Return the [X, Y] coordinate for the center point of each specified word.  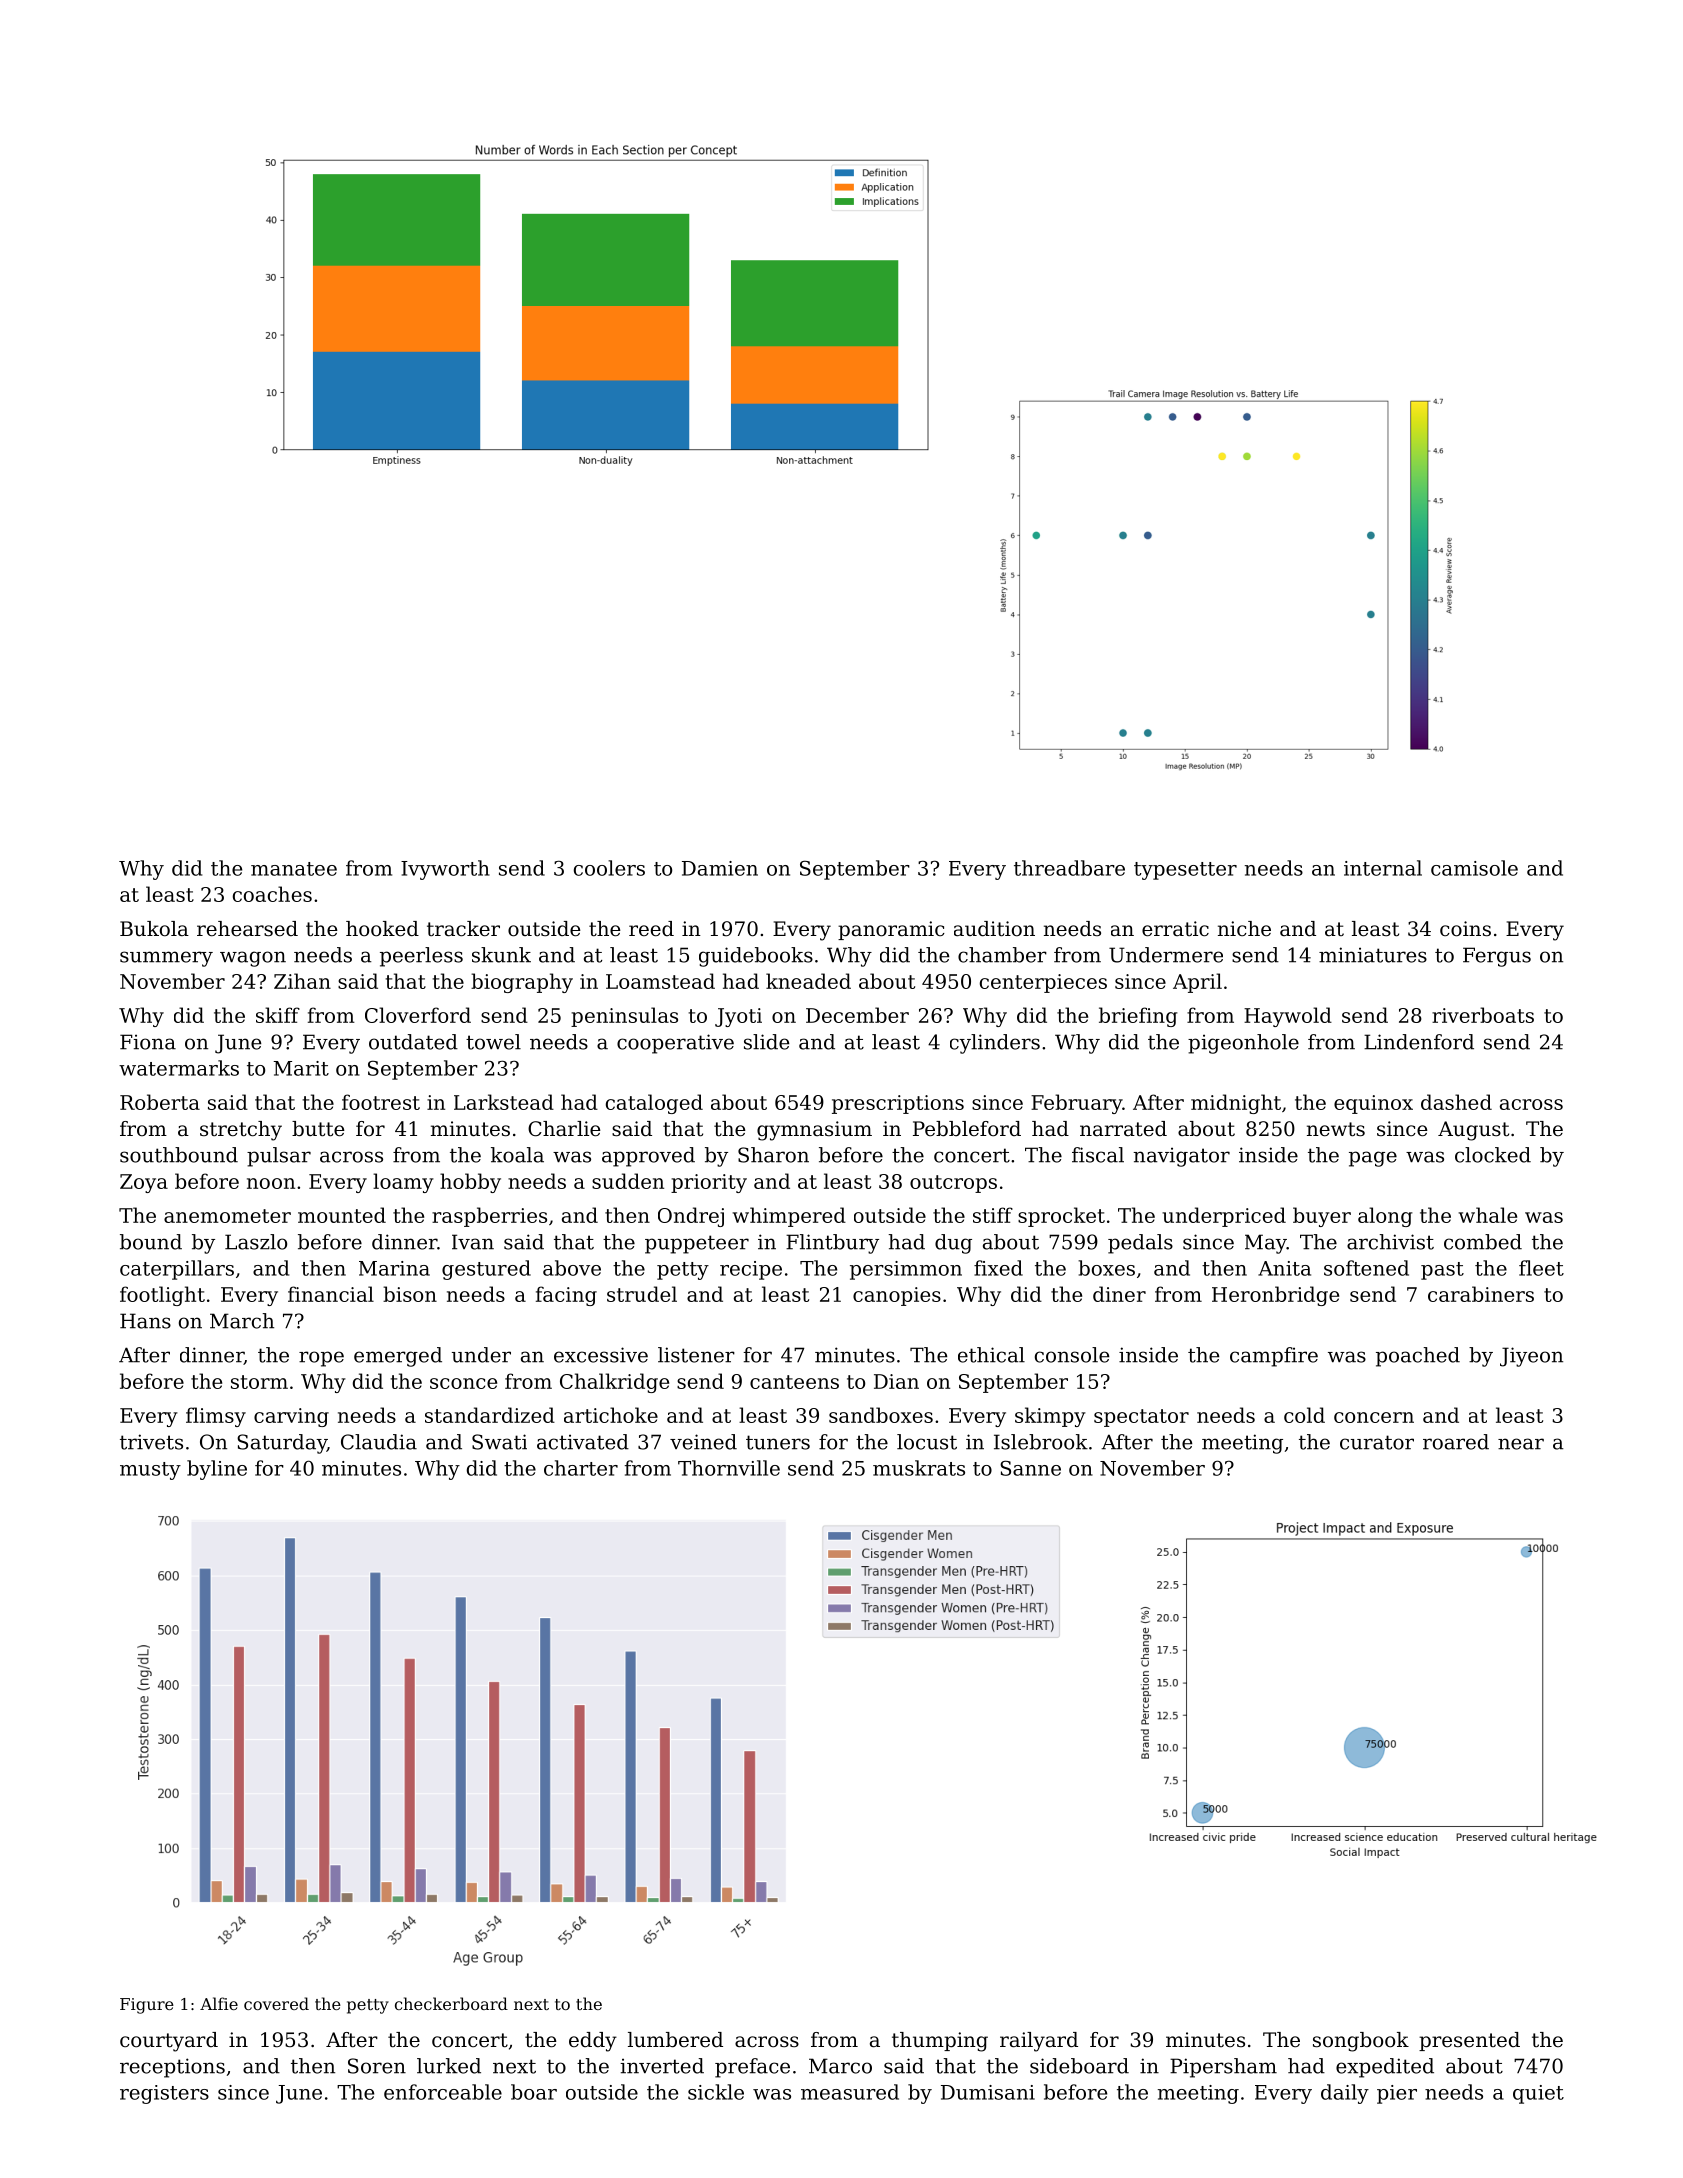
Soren [377, 2066]
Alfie [219, 2003]
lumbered [675, 2040]
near [1521, 1444]
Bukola [154, 929]
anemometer [227, 1216]
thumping [940, 2042]
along [1385, 1217]
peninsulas [624, 1017]
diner [1119, 1294]
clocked [1493, 1155]
